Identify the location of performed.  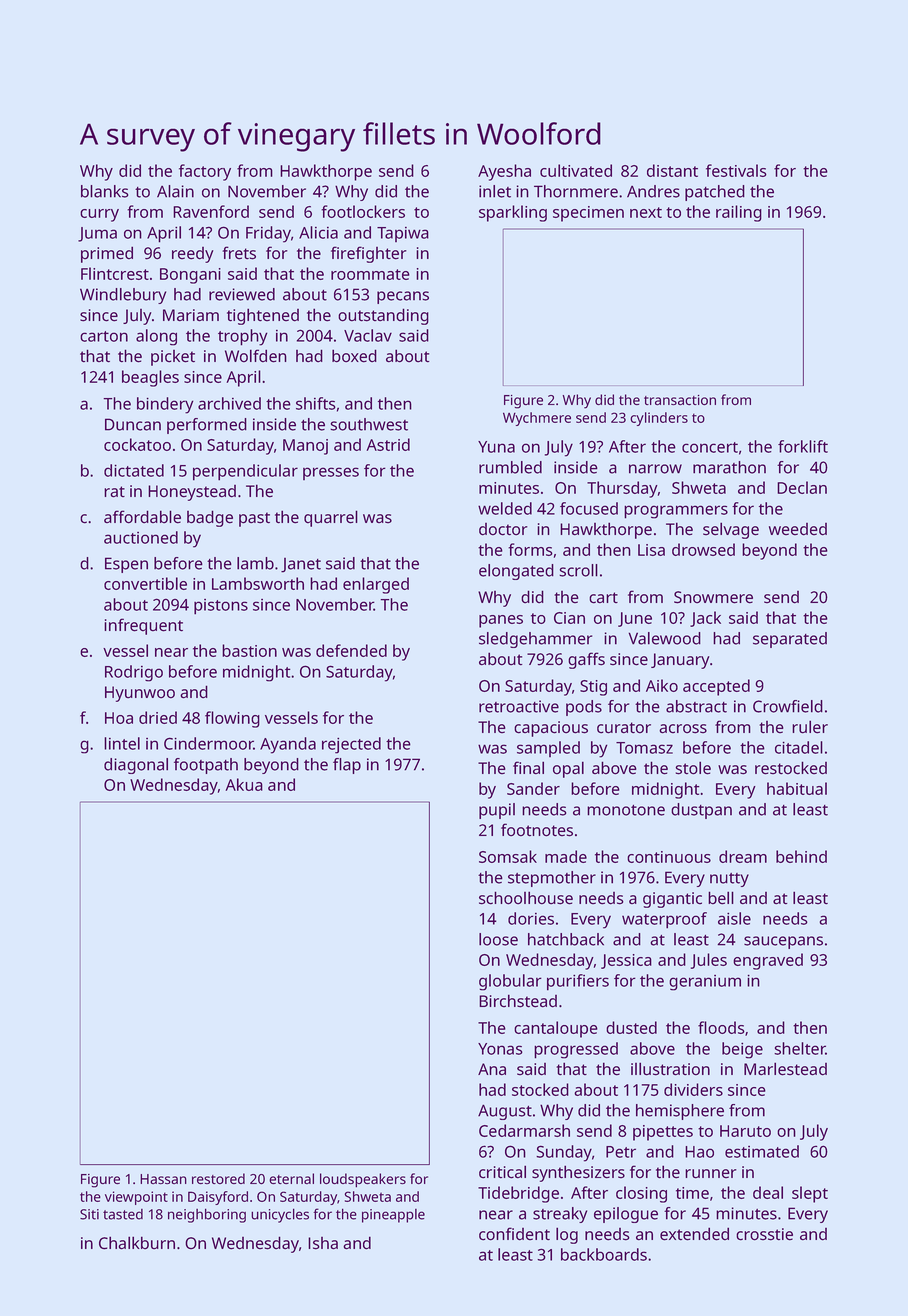
(207, 426).
